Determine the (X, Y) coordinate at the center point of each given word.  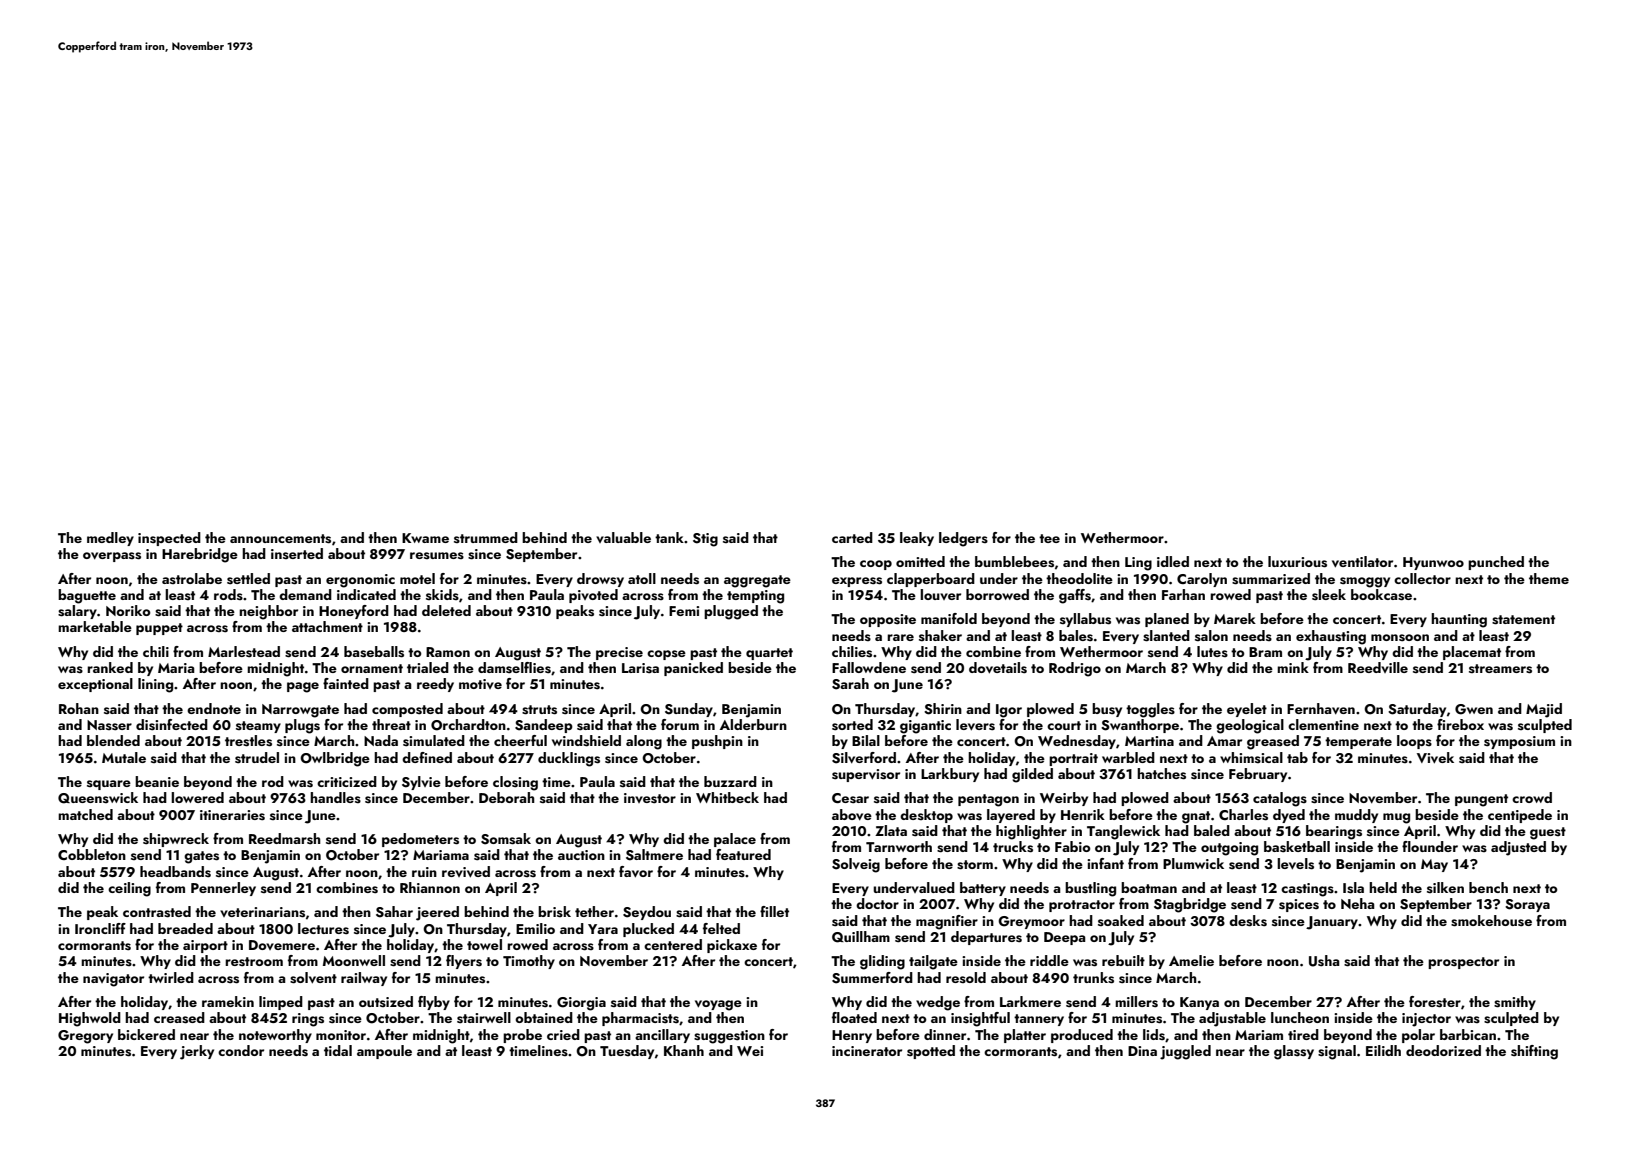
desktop (926, 816)
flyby (434, 1003)
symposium (1519, 742)
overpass (112, 557)
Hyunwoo (1433, 563)
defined (427, 757)
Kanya (1199, 1003)
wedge (938, 1003)
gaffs (1075, 596)
